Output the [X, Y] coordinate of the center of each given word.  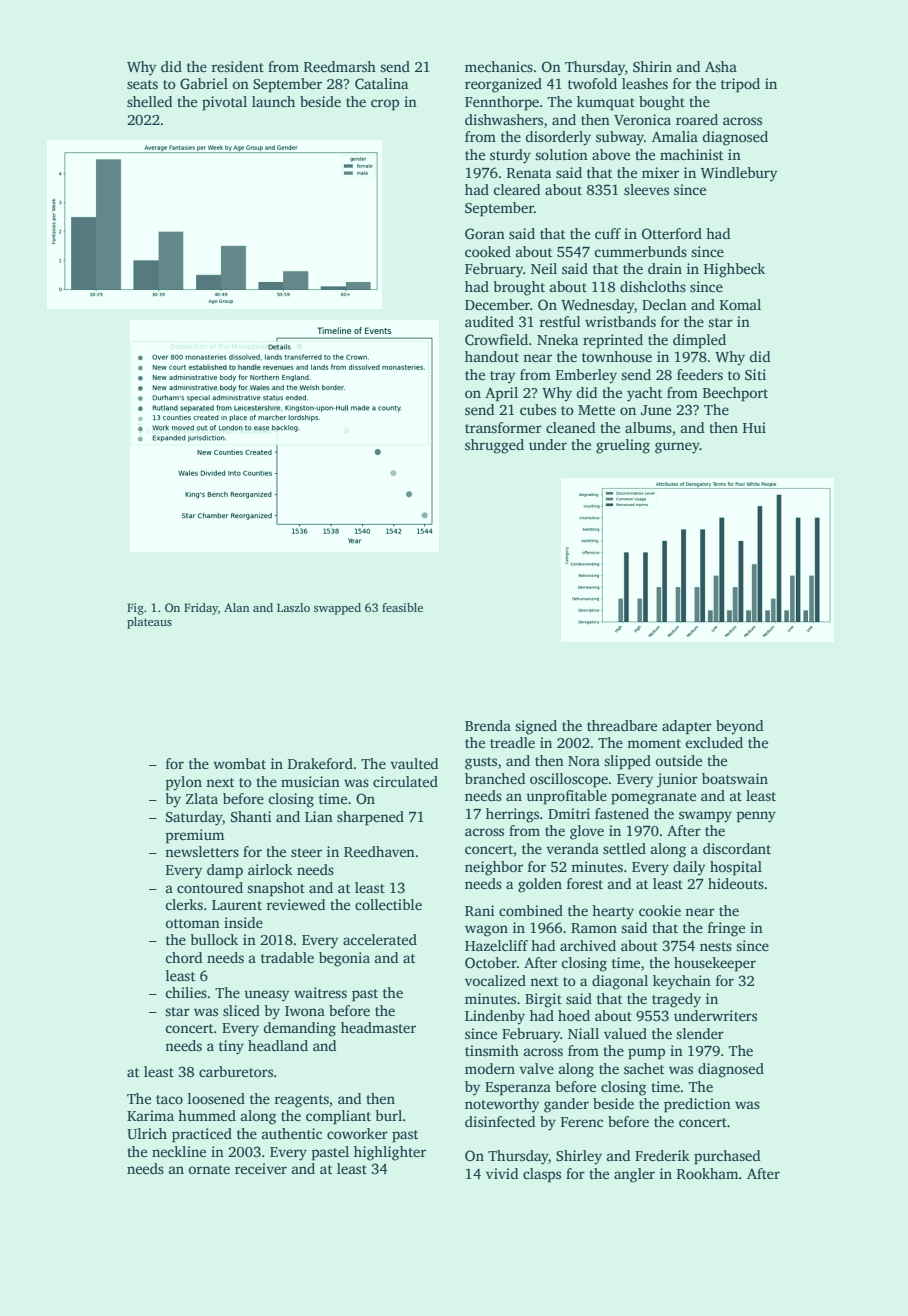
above [611, 154]
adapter [687, 727]
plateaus [149, 623]
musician [310, 781]
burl [388, 1115]
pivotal [224, 103]
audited [489, 321]
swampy [705, 817]
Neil [544, 268]
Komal [740, 304]
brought [519, 288]
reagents [302, 1101]
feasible [402, 607]
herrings [512, 815]
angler [634, 1175]
